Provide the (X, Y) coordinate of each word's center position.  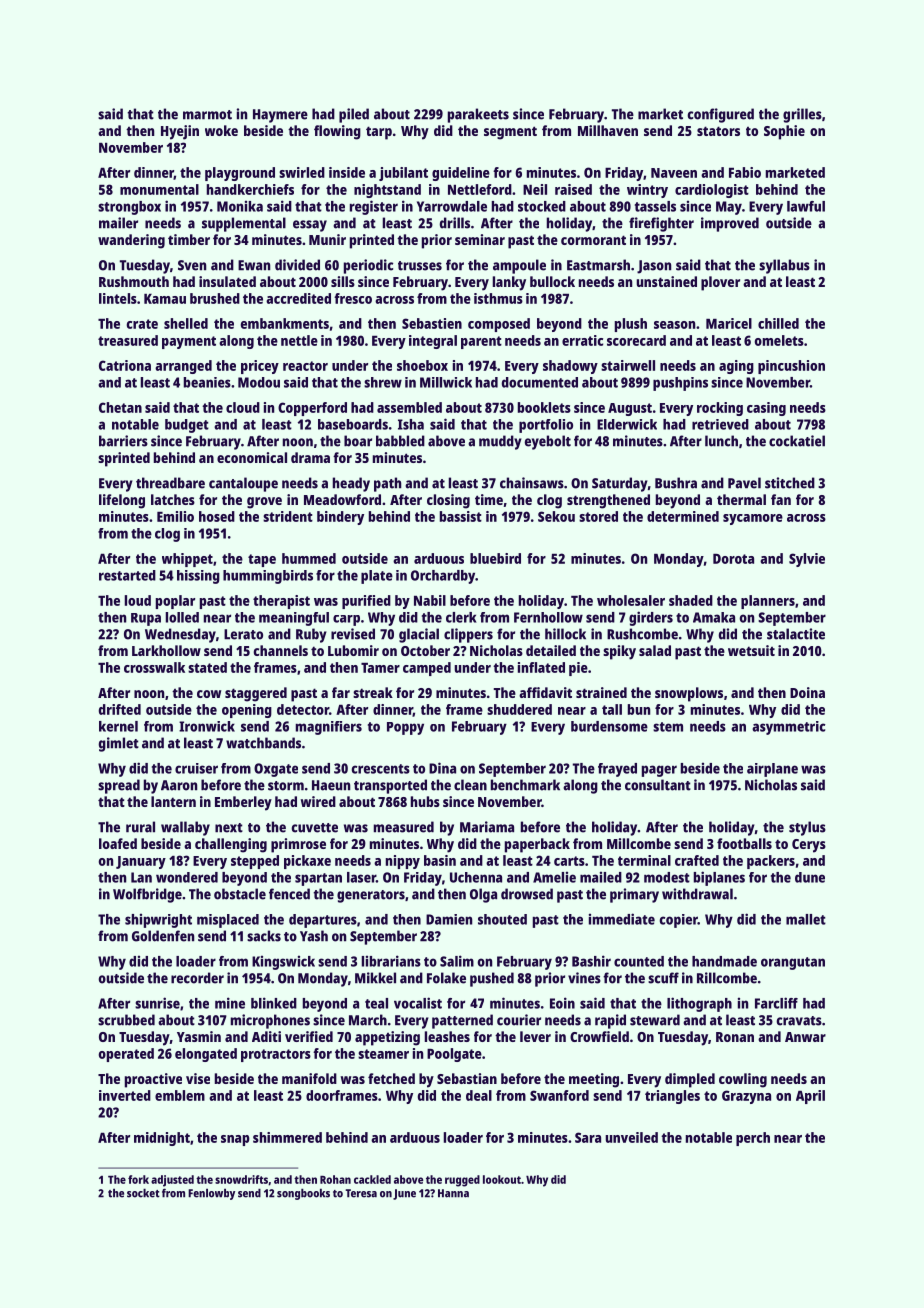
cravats (799, 1021)
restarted (127, 575)
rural (140, 827)
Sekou (556, 516)
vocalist (418, 1003)
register (374, 207)
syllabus (784, 266)
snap (235, 1140)
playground (240, 174)
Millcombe (639, 843)
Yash (314, 936)
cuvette (314, 828)
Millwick (446, 382)
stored (598, 516)
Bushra (676, 483)
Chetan (120, 407)
